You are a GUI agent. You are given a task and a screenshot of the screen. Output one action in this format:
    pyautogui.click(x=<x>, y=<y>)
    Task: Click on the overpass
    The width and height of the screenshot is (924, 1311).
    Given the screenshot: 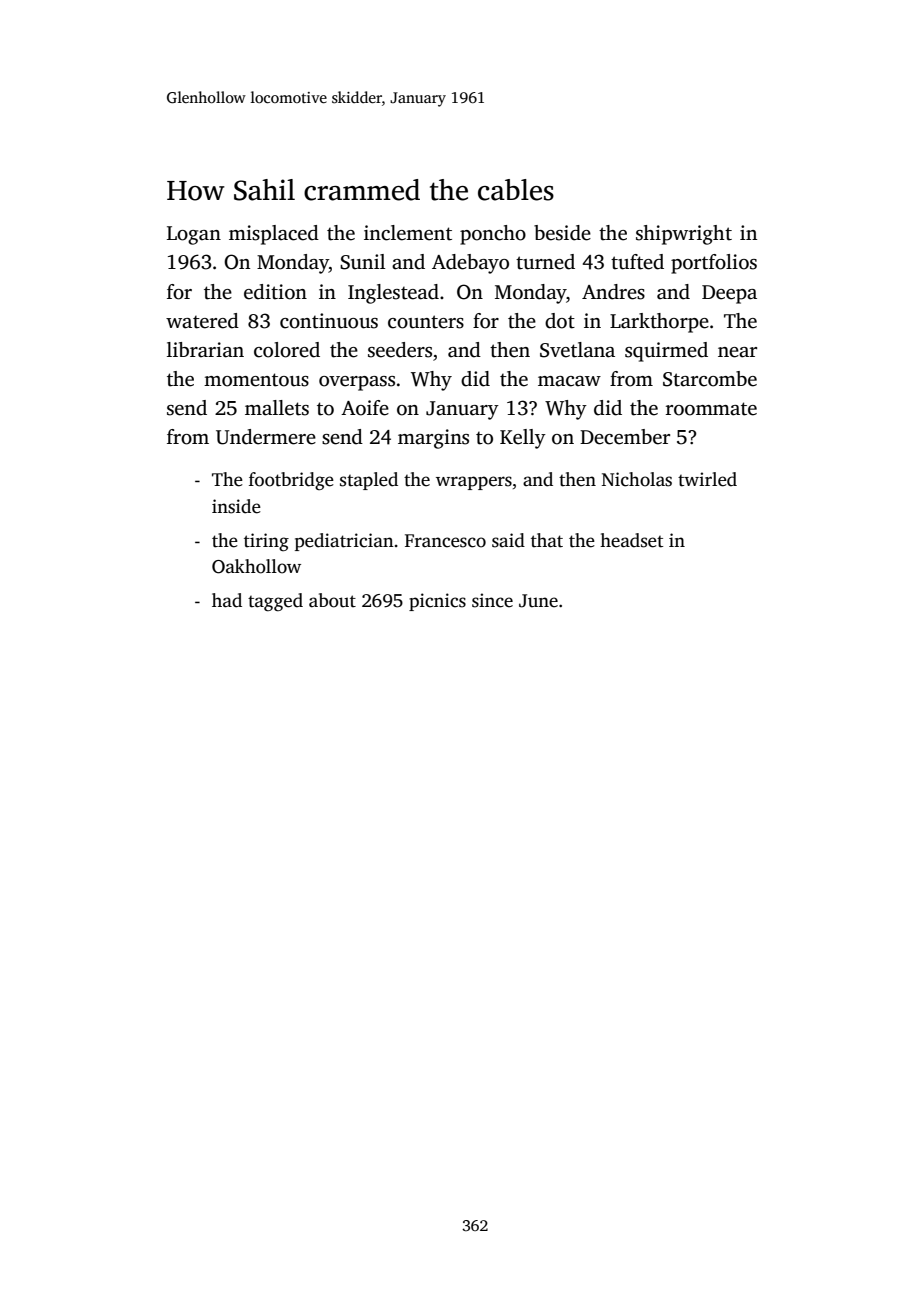 What is the action you would take?
    pyautogui.click(x=357, y=383)
